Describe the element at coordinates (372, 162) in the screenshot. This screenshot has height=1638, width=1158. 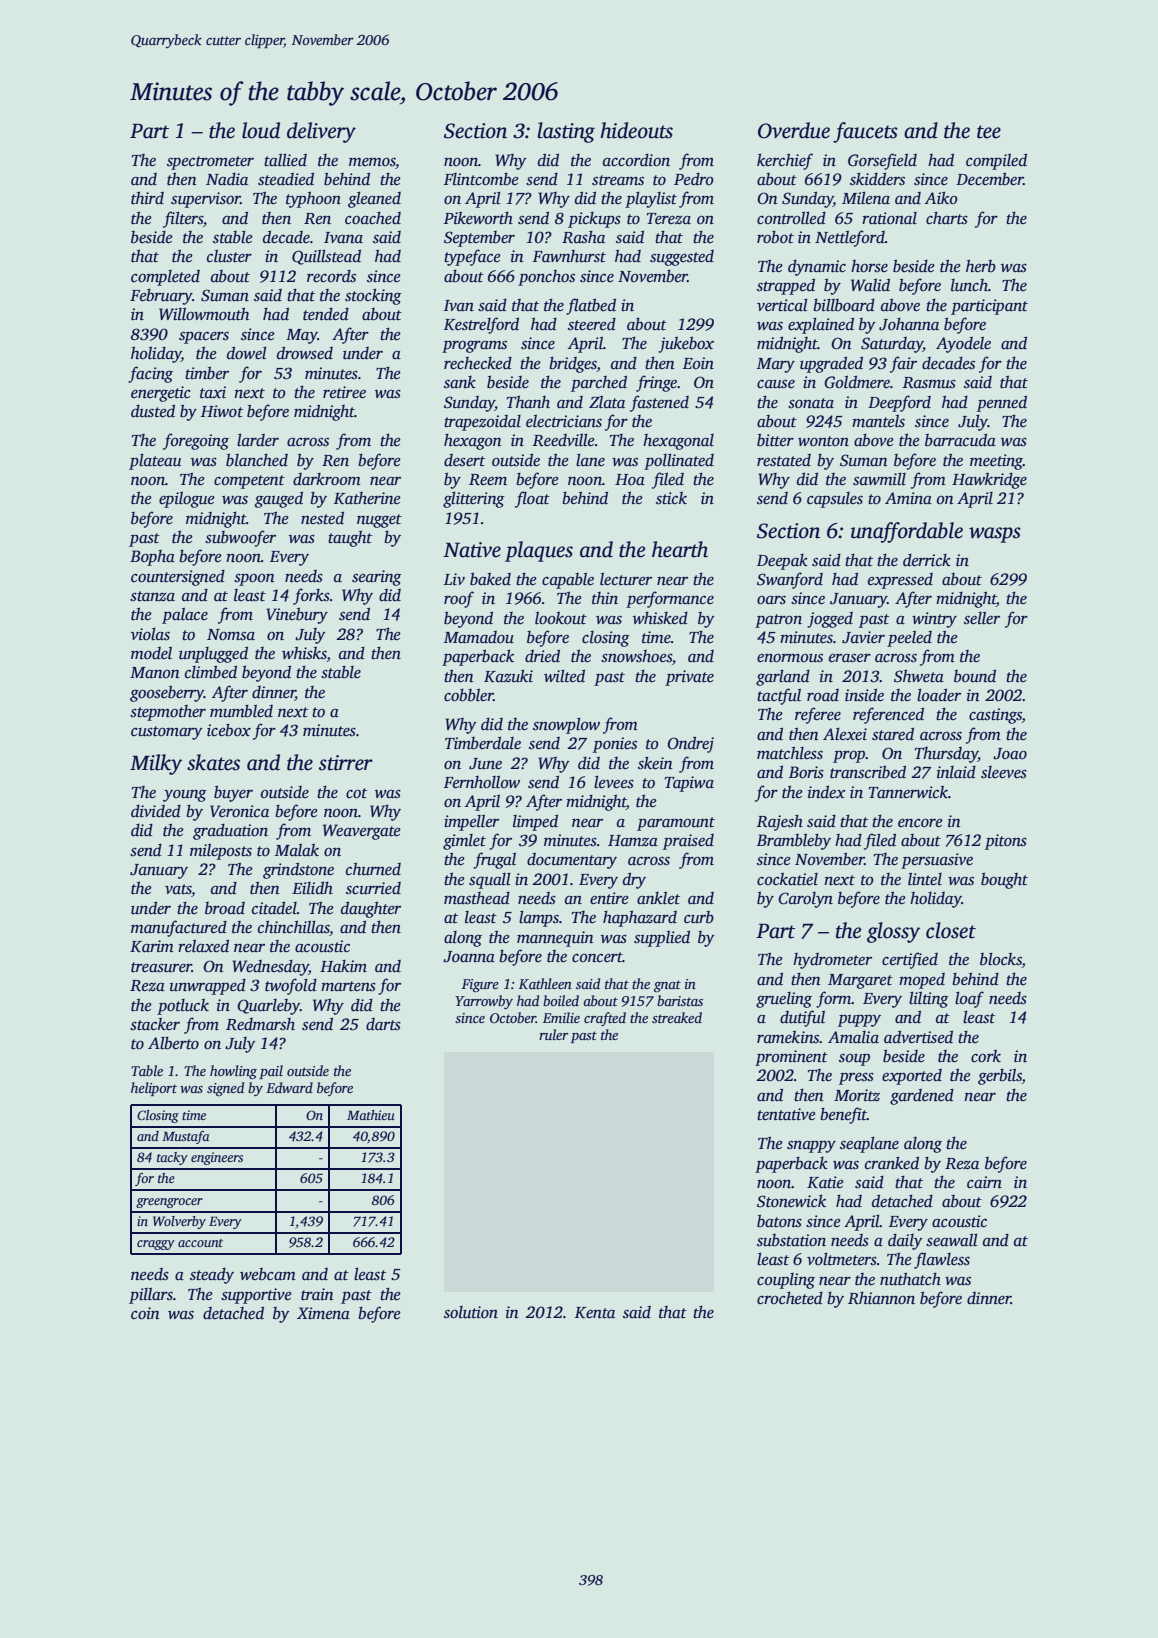
I see `memos` at that location.
